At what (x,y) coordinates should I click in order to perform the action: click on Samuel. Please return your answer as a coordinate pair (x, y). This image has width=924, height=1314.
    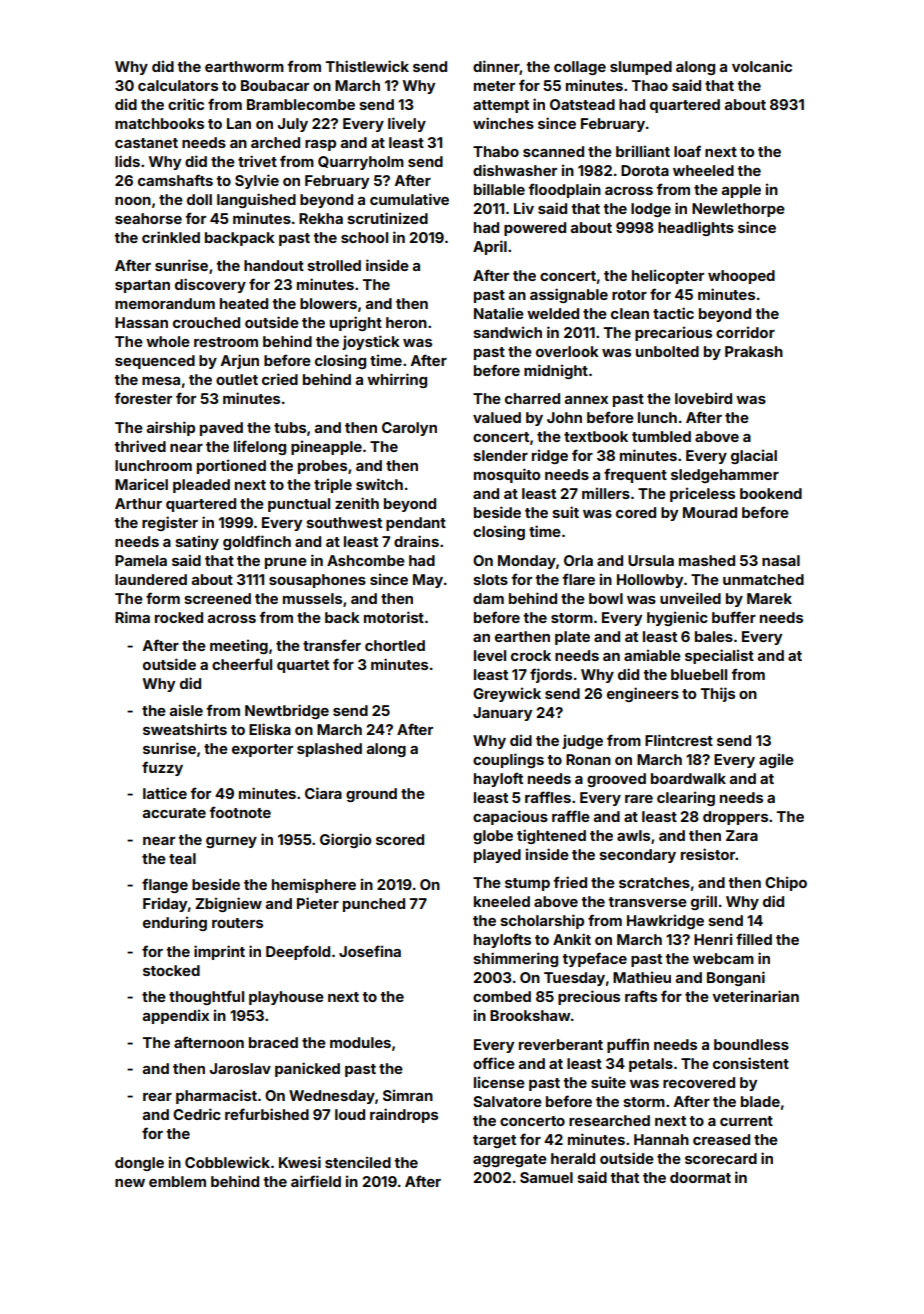
    Looking at the image, I should click on (546, 1177).
